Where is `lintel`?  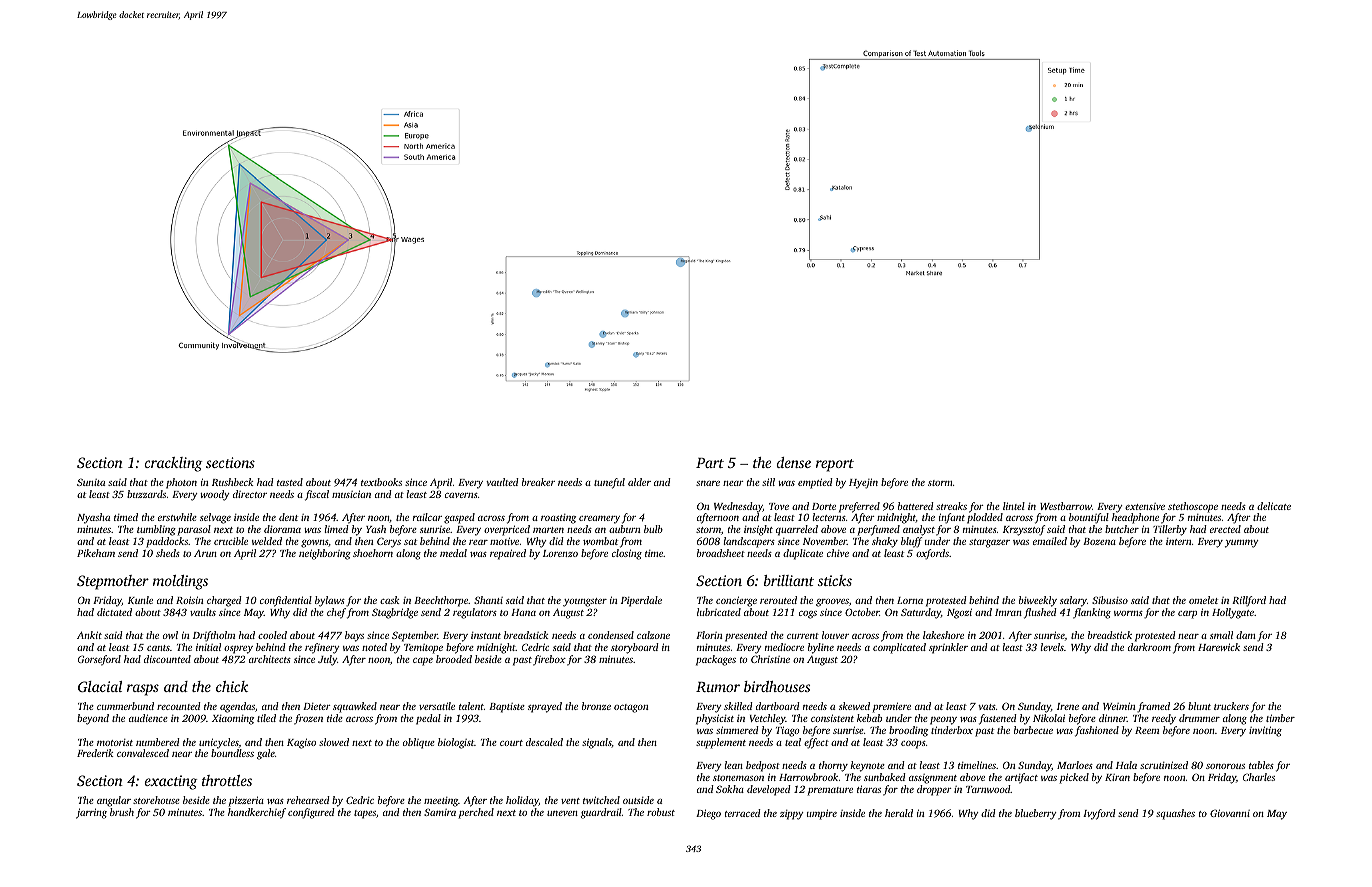
lintel is located at coordinates (1014, 506).
